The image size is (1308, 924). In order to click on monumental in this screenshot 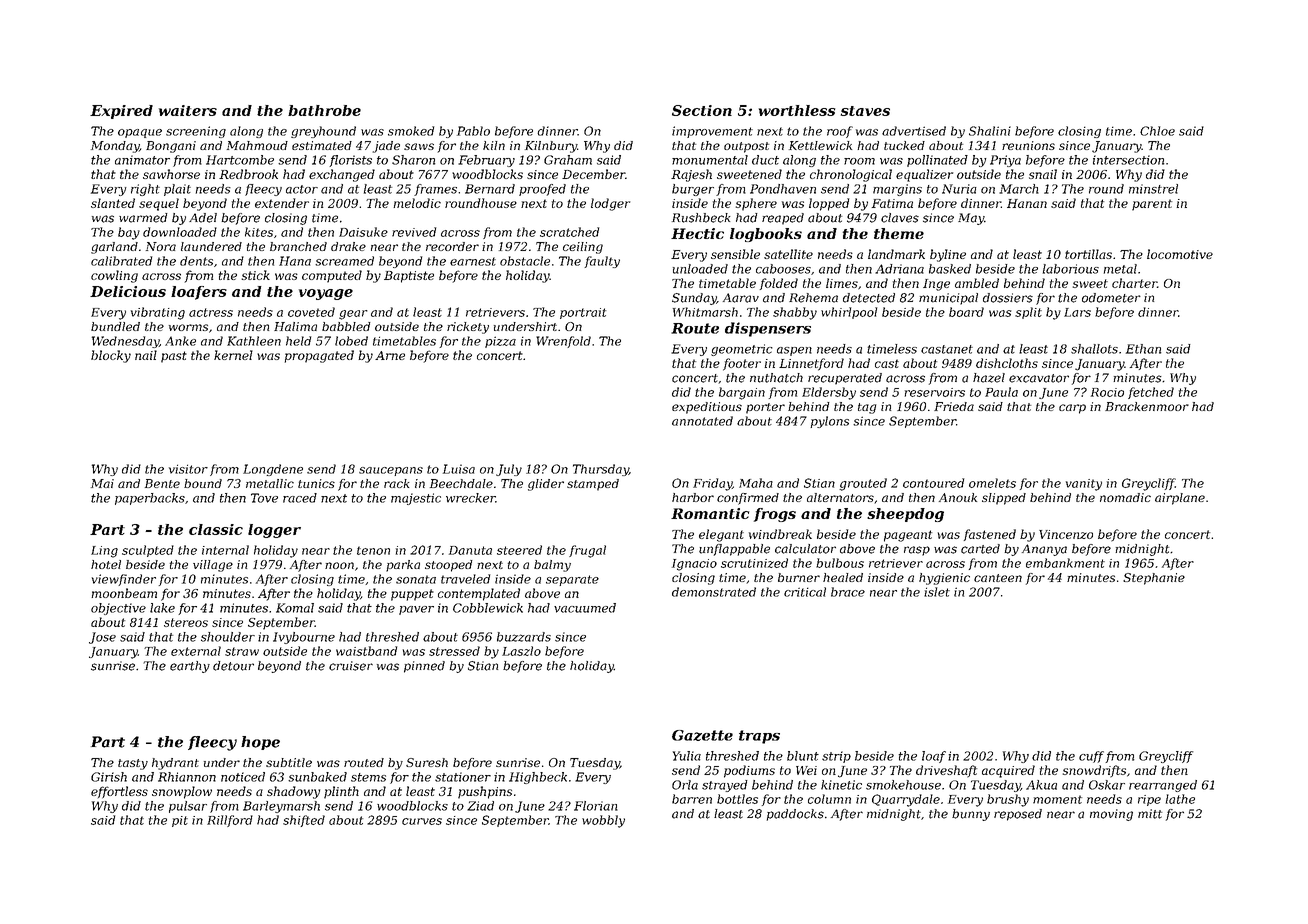, I will do `click(710, 160)`.
